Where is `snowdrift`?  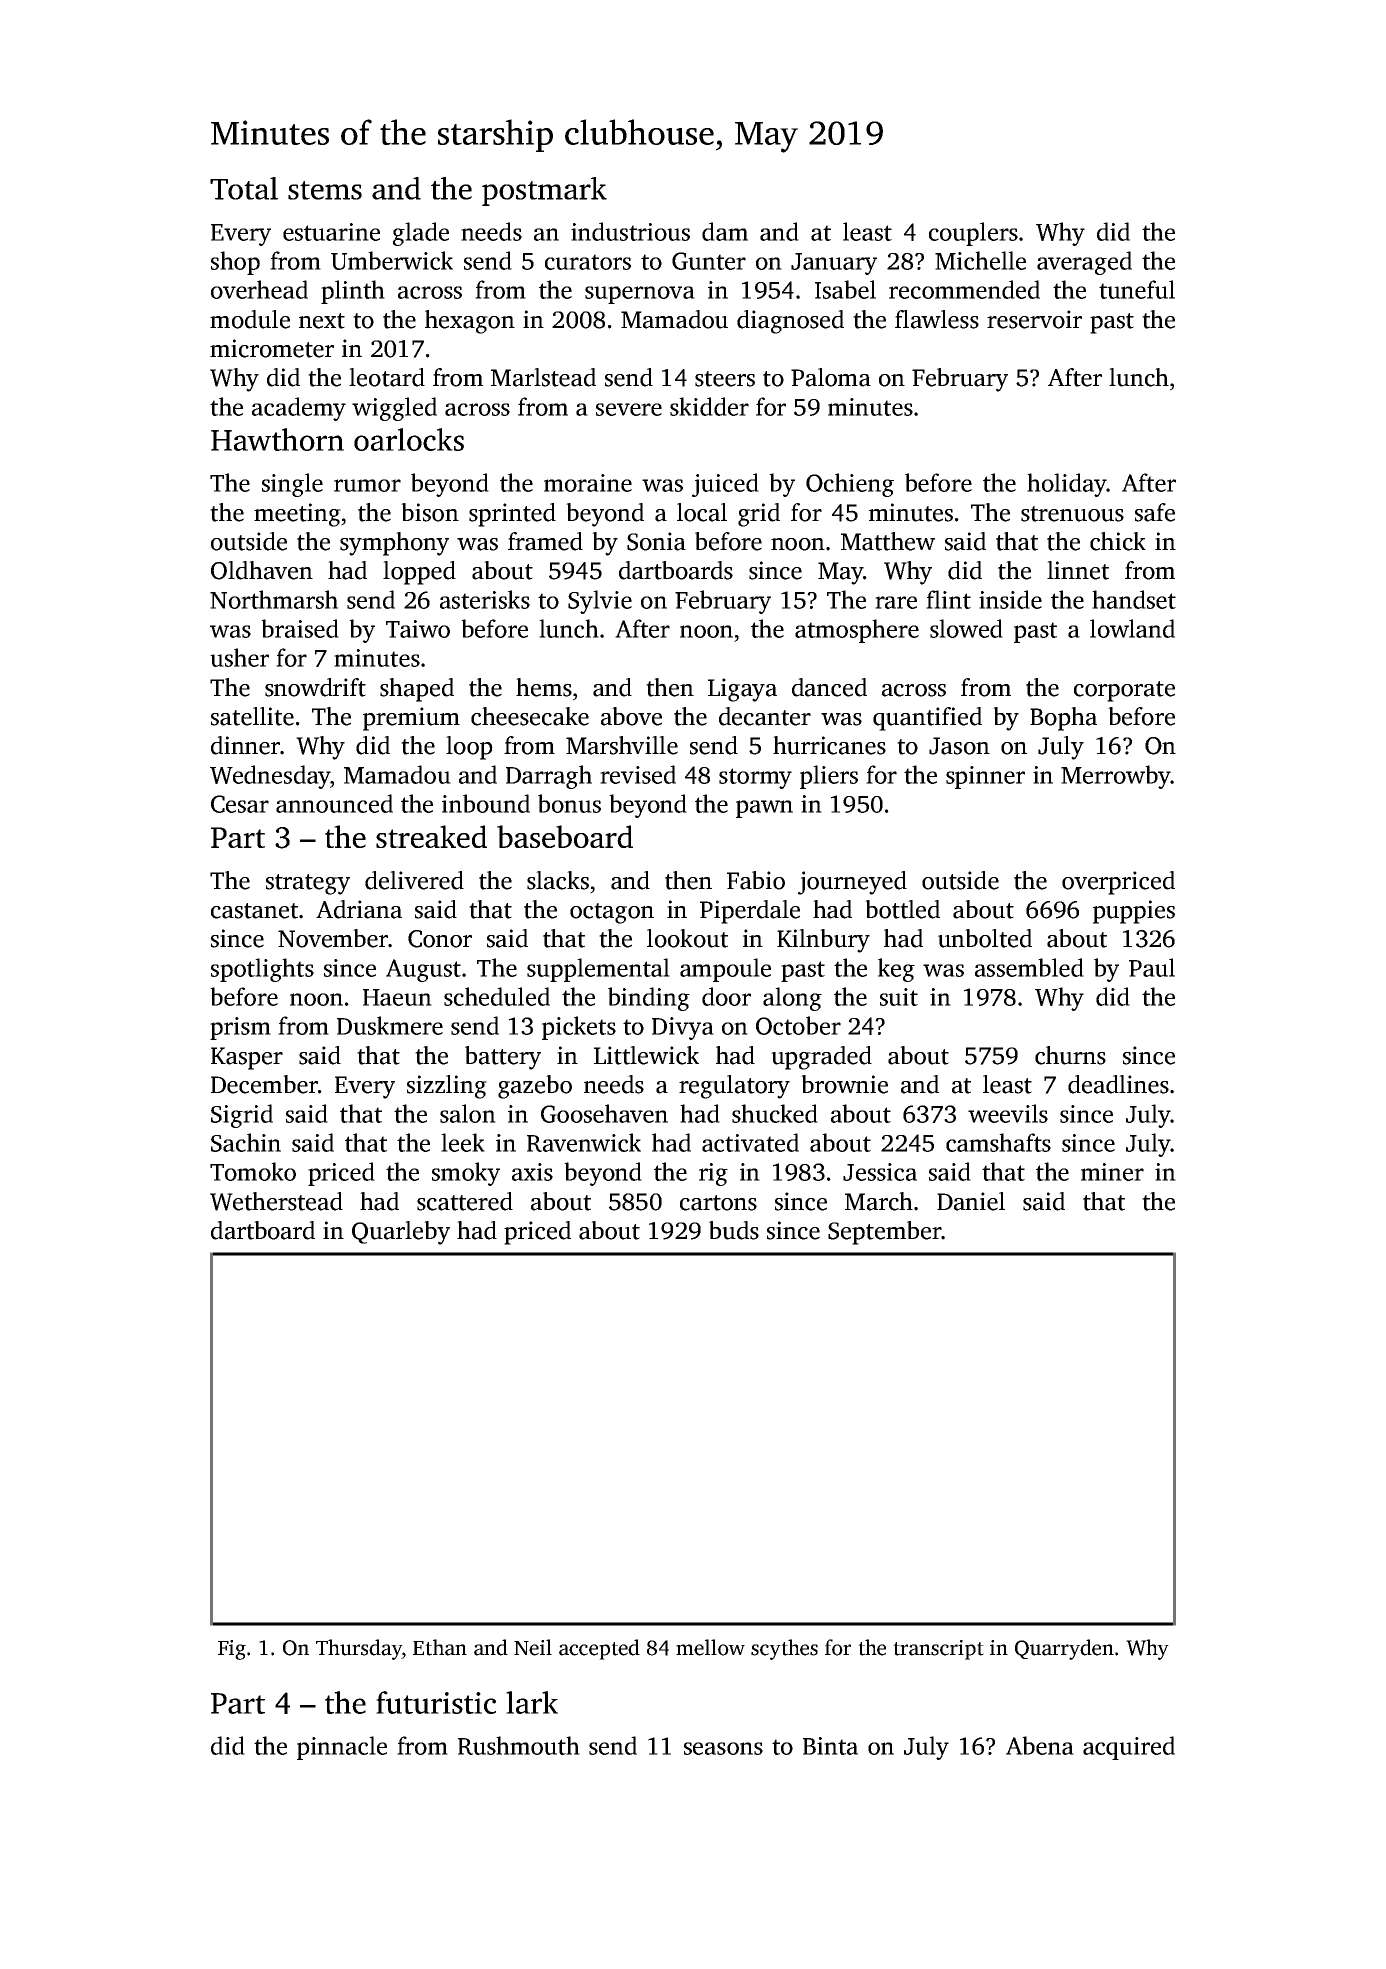
snowdrift is located at coordinates (315, 687).
